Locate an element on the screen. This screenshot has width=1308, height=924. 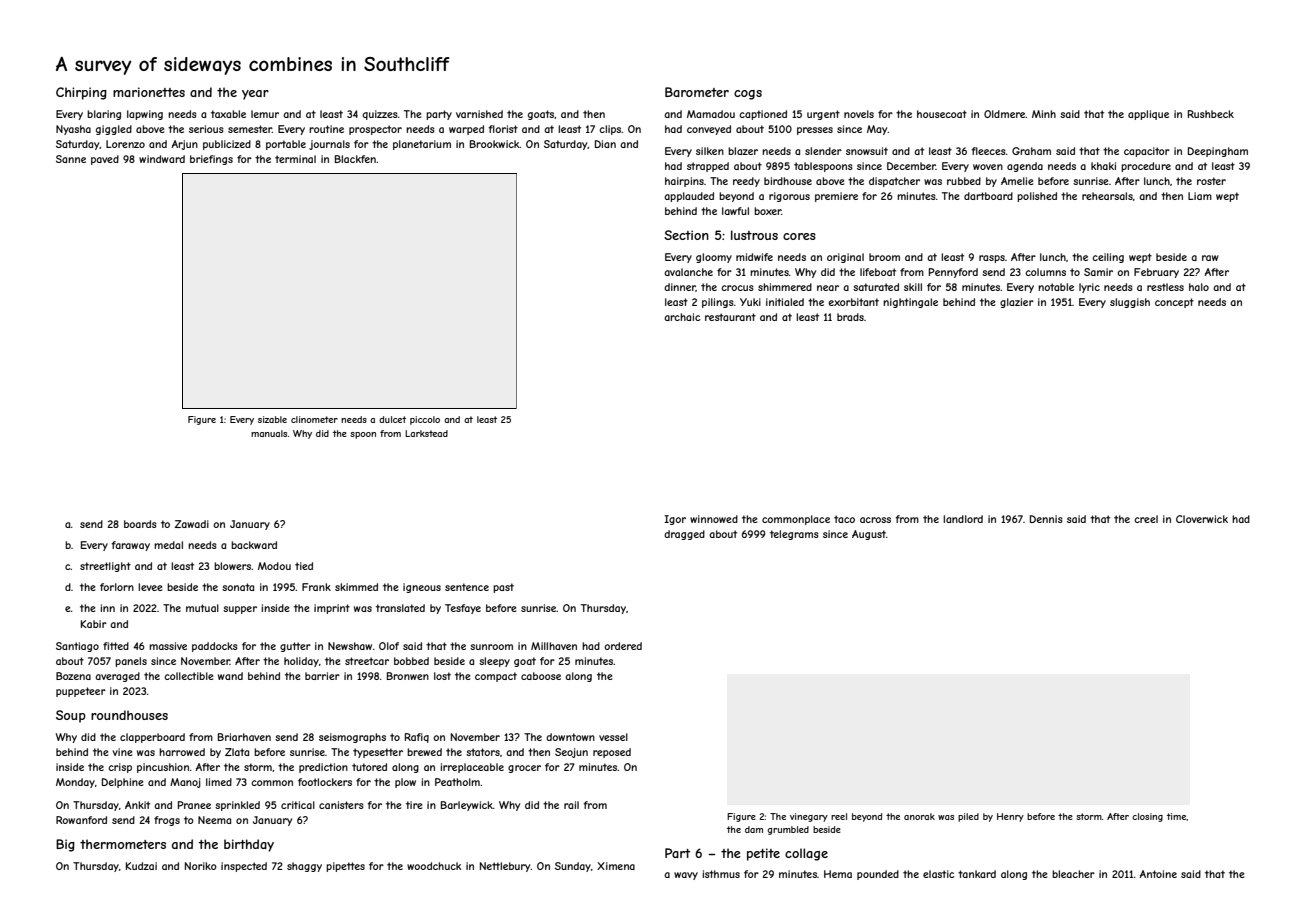
manuals is located at coordinates (269, 433).
